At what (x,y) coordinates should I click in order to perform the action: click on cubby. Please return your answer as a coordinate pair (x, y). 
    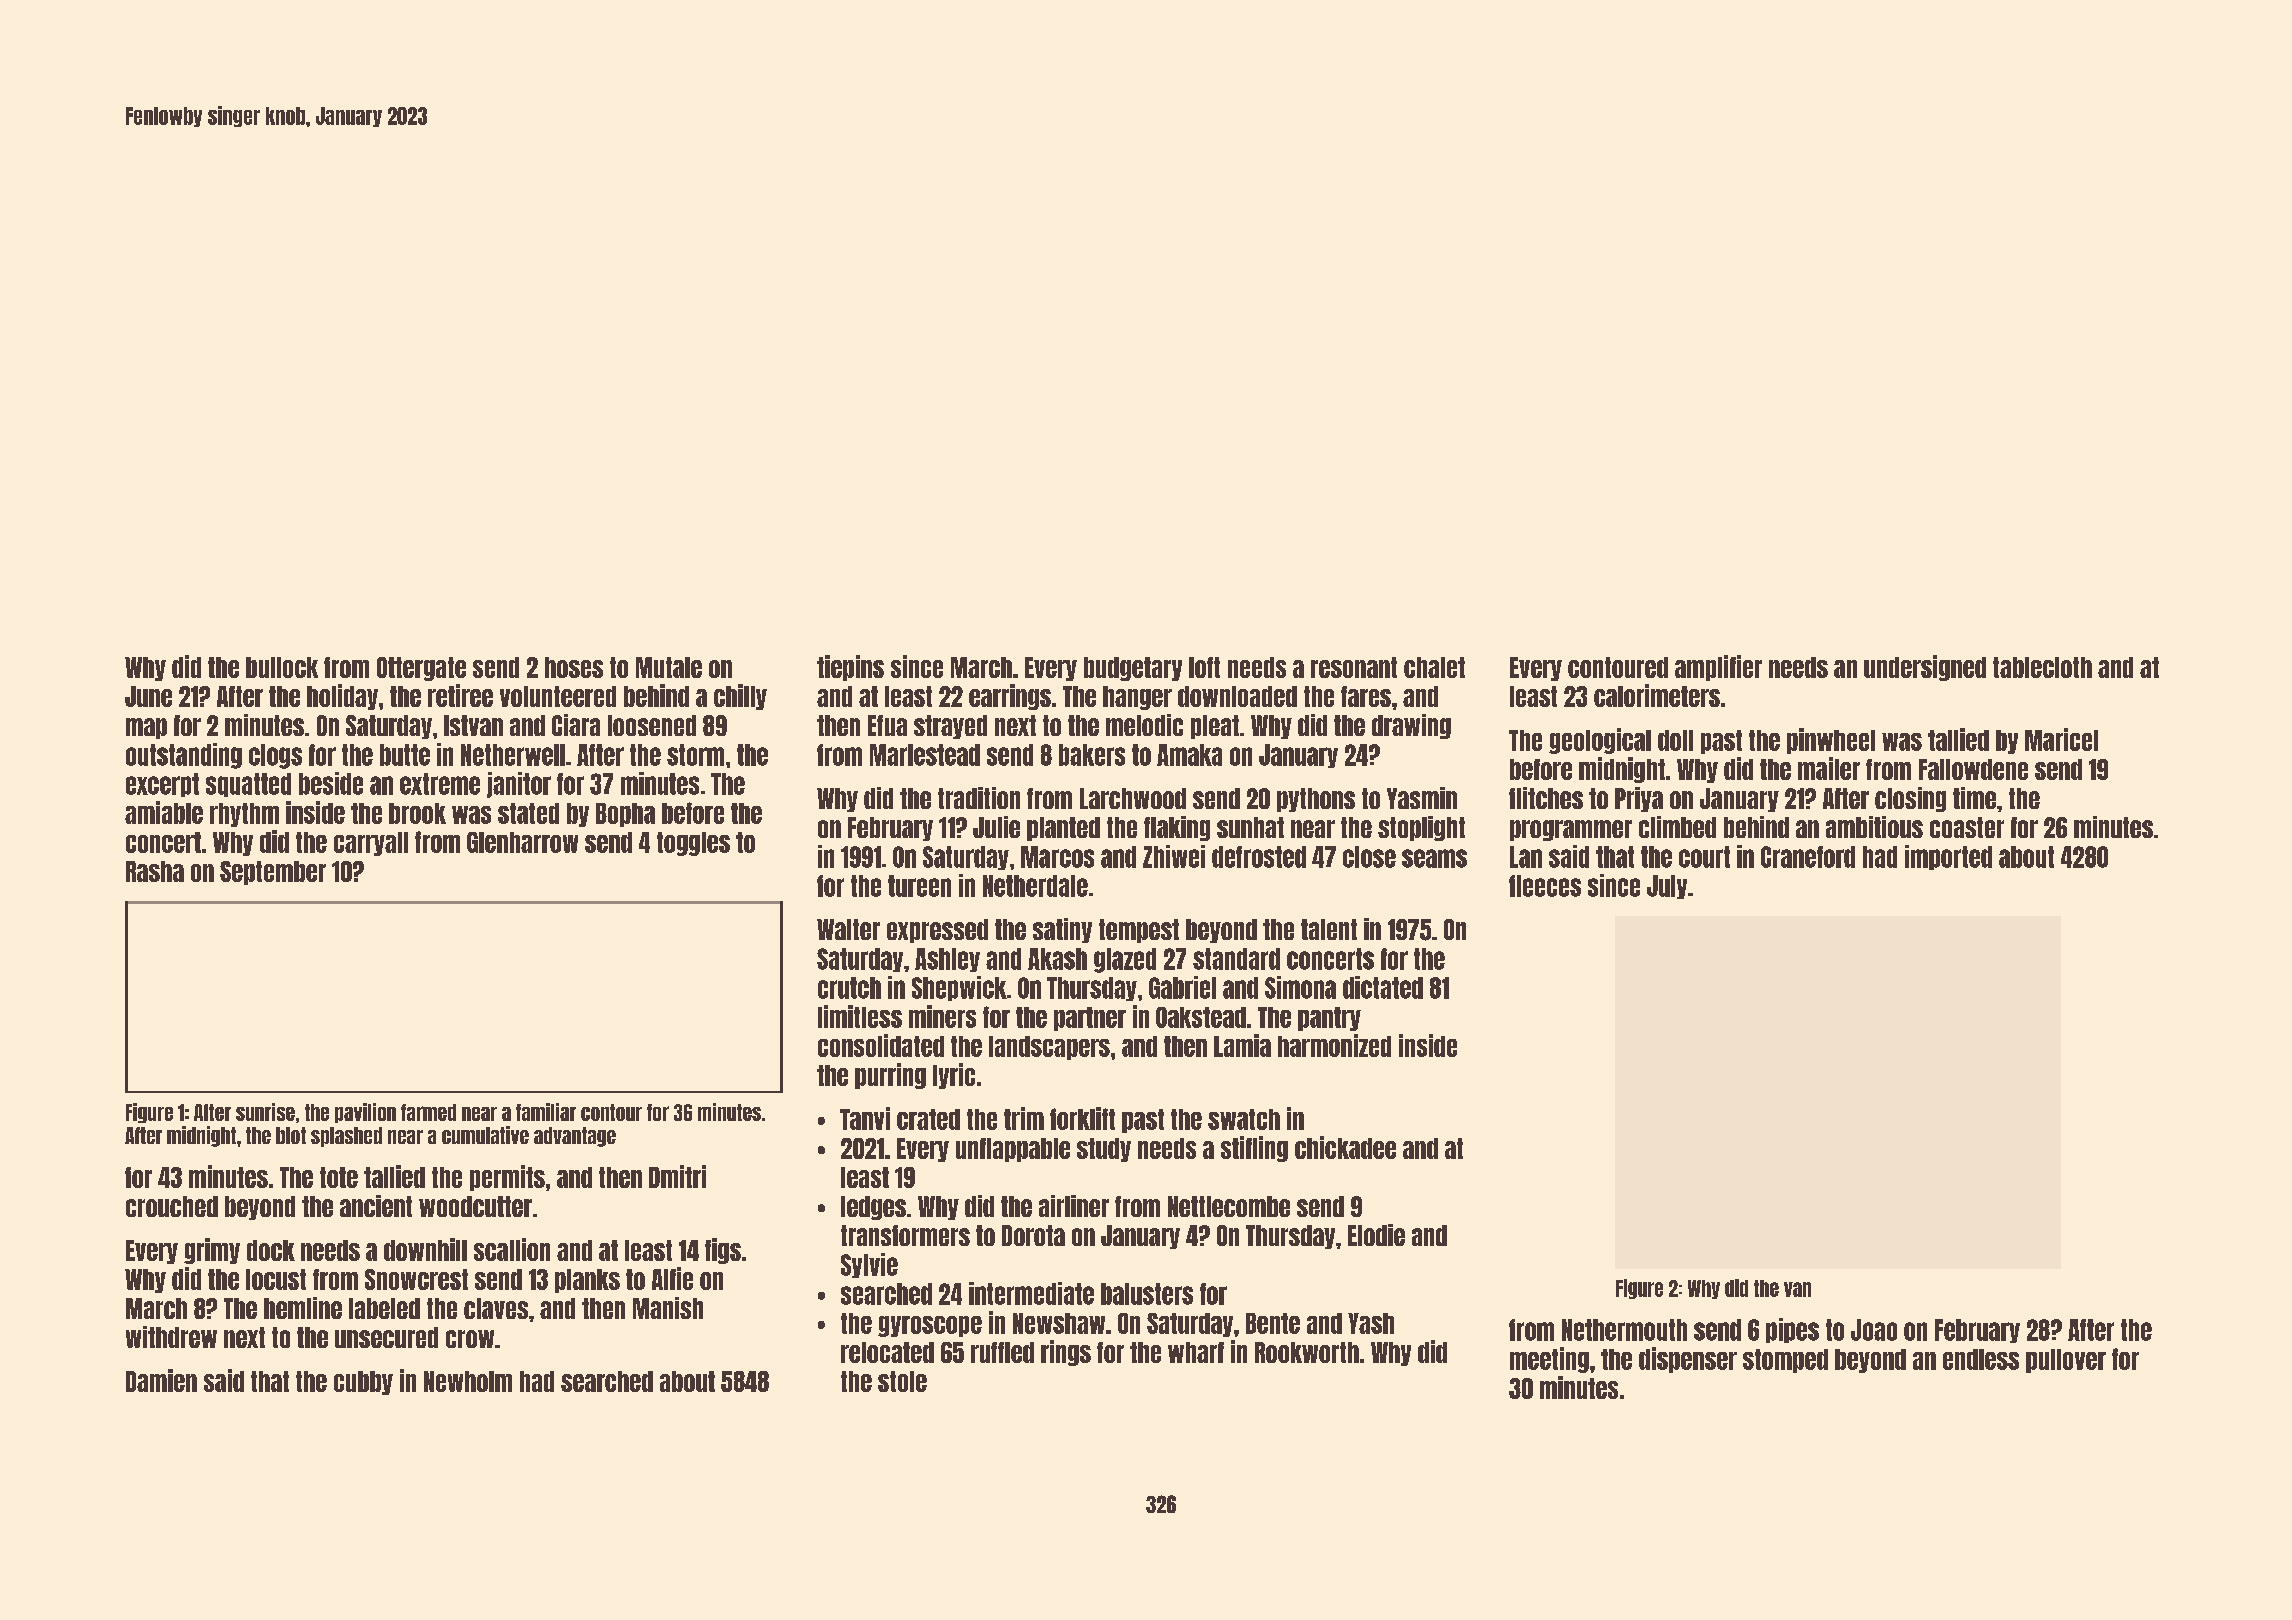
    Looking at the image, I should click on (363, 1383).
